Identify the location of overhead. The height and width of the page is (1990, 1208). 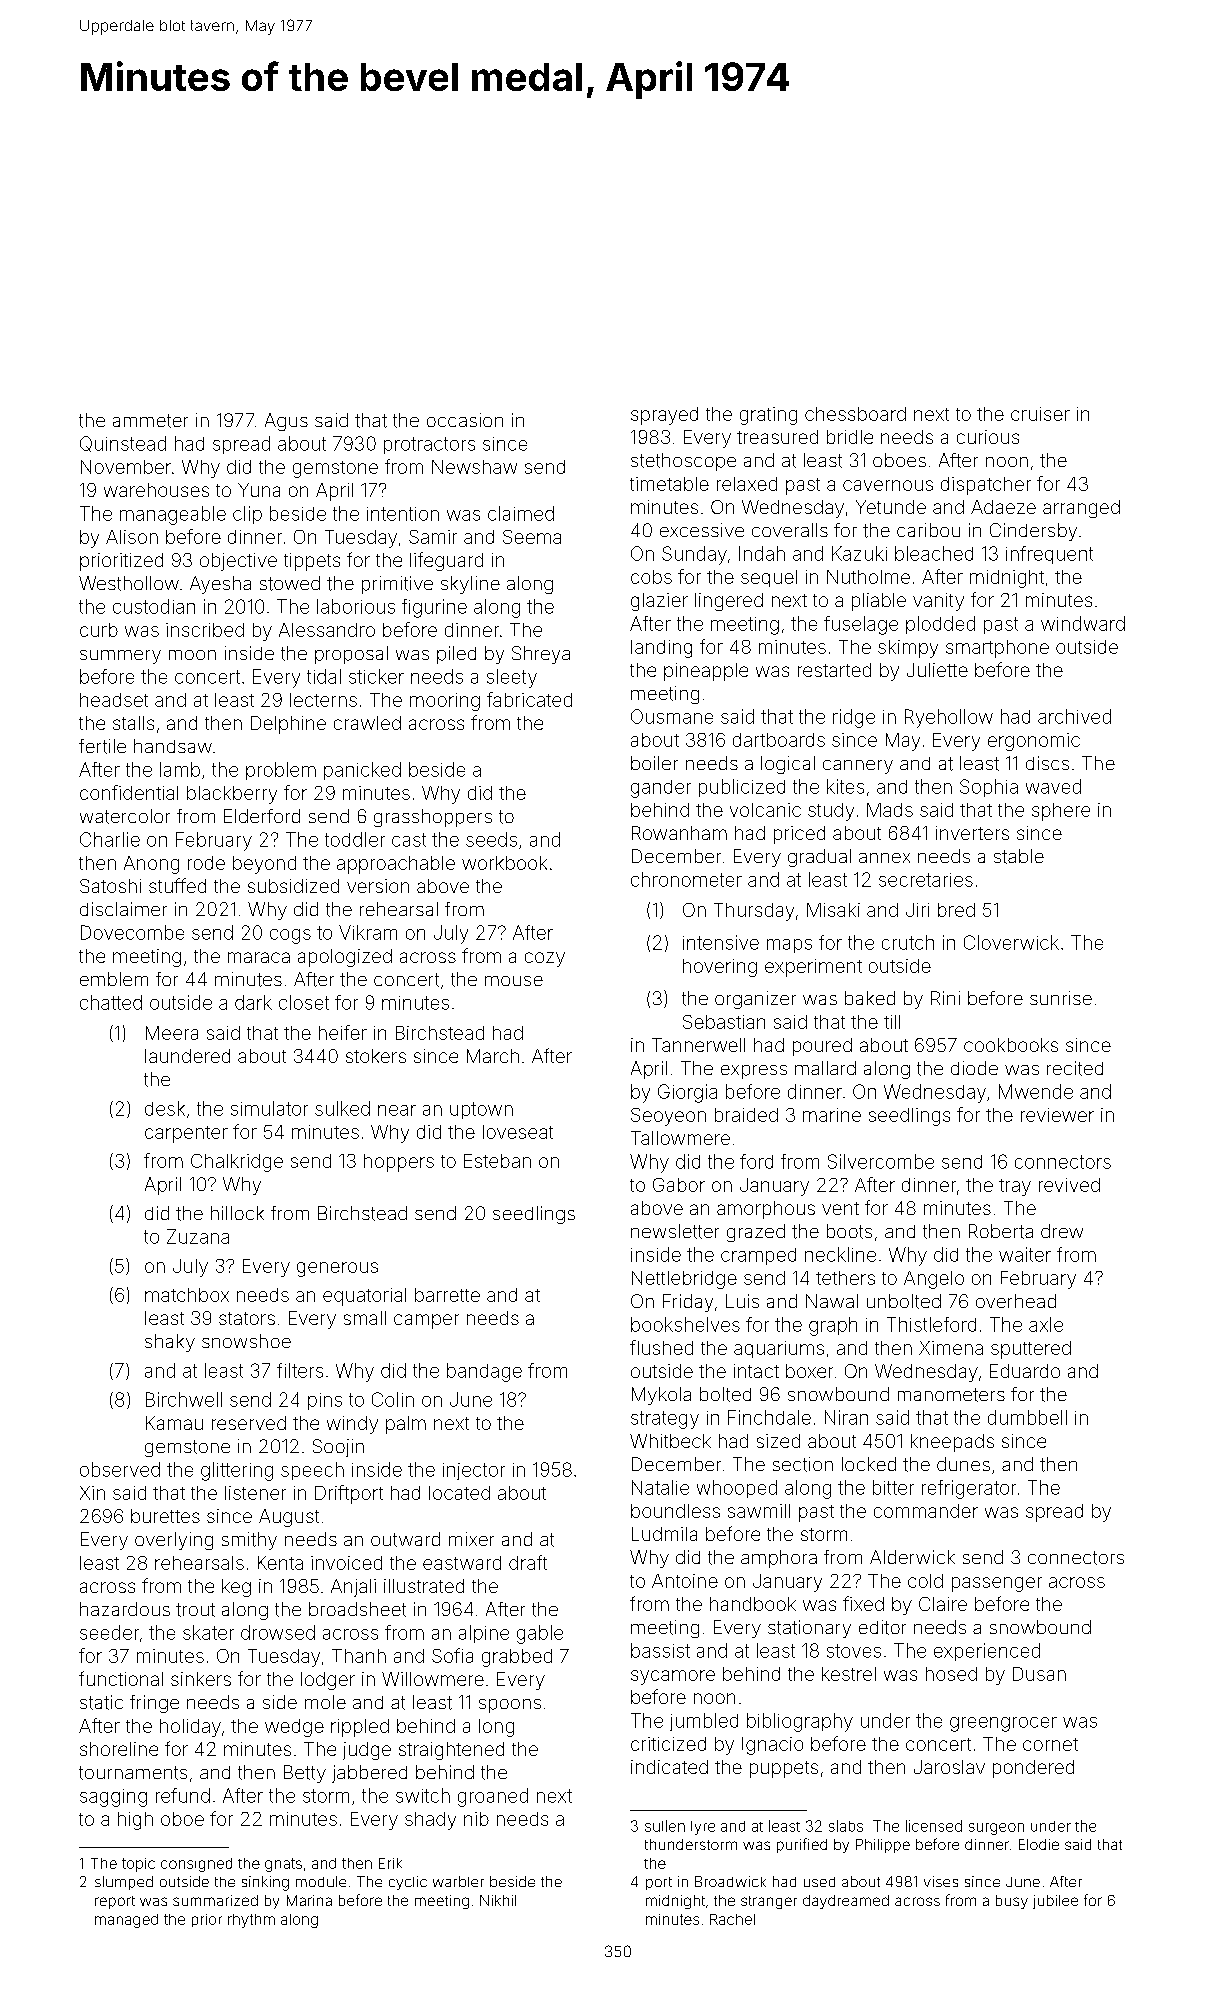
(1016, 1301).
